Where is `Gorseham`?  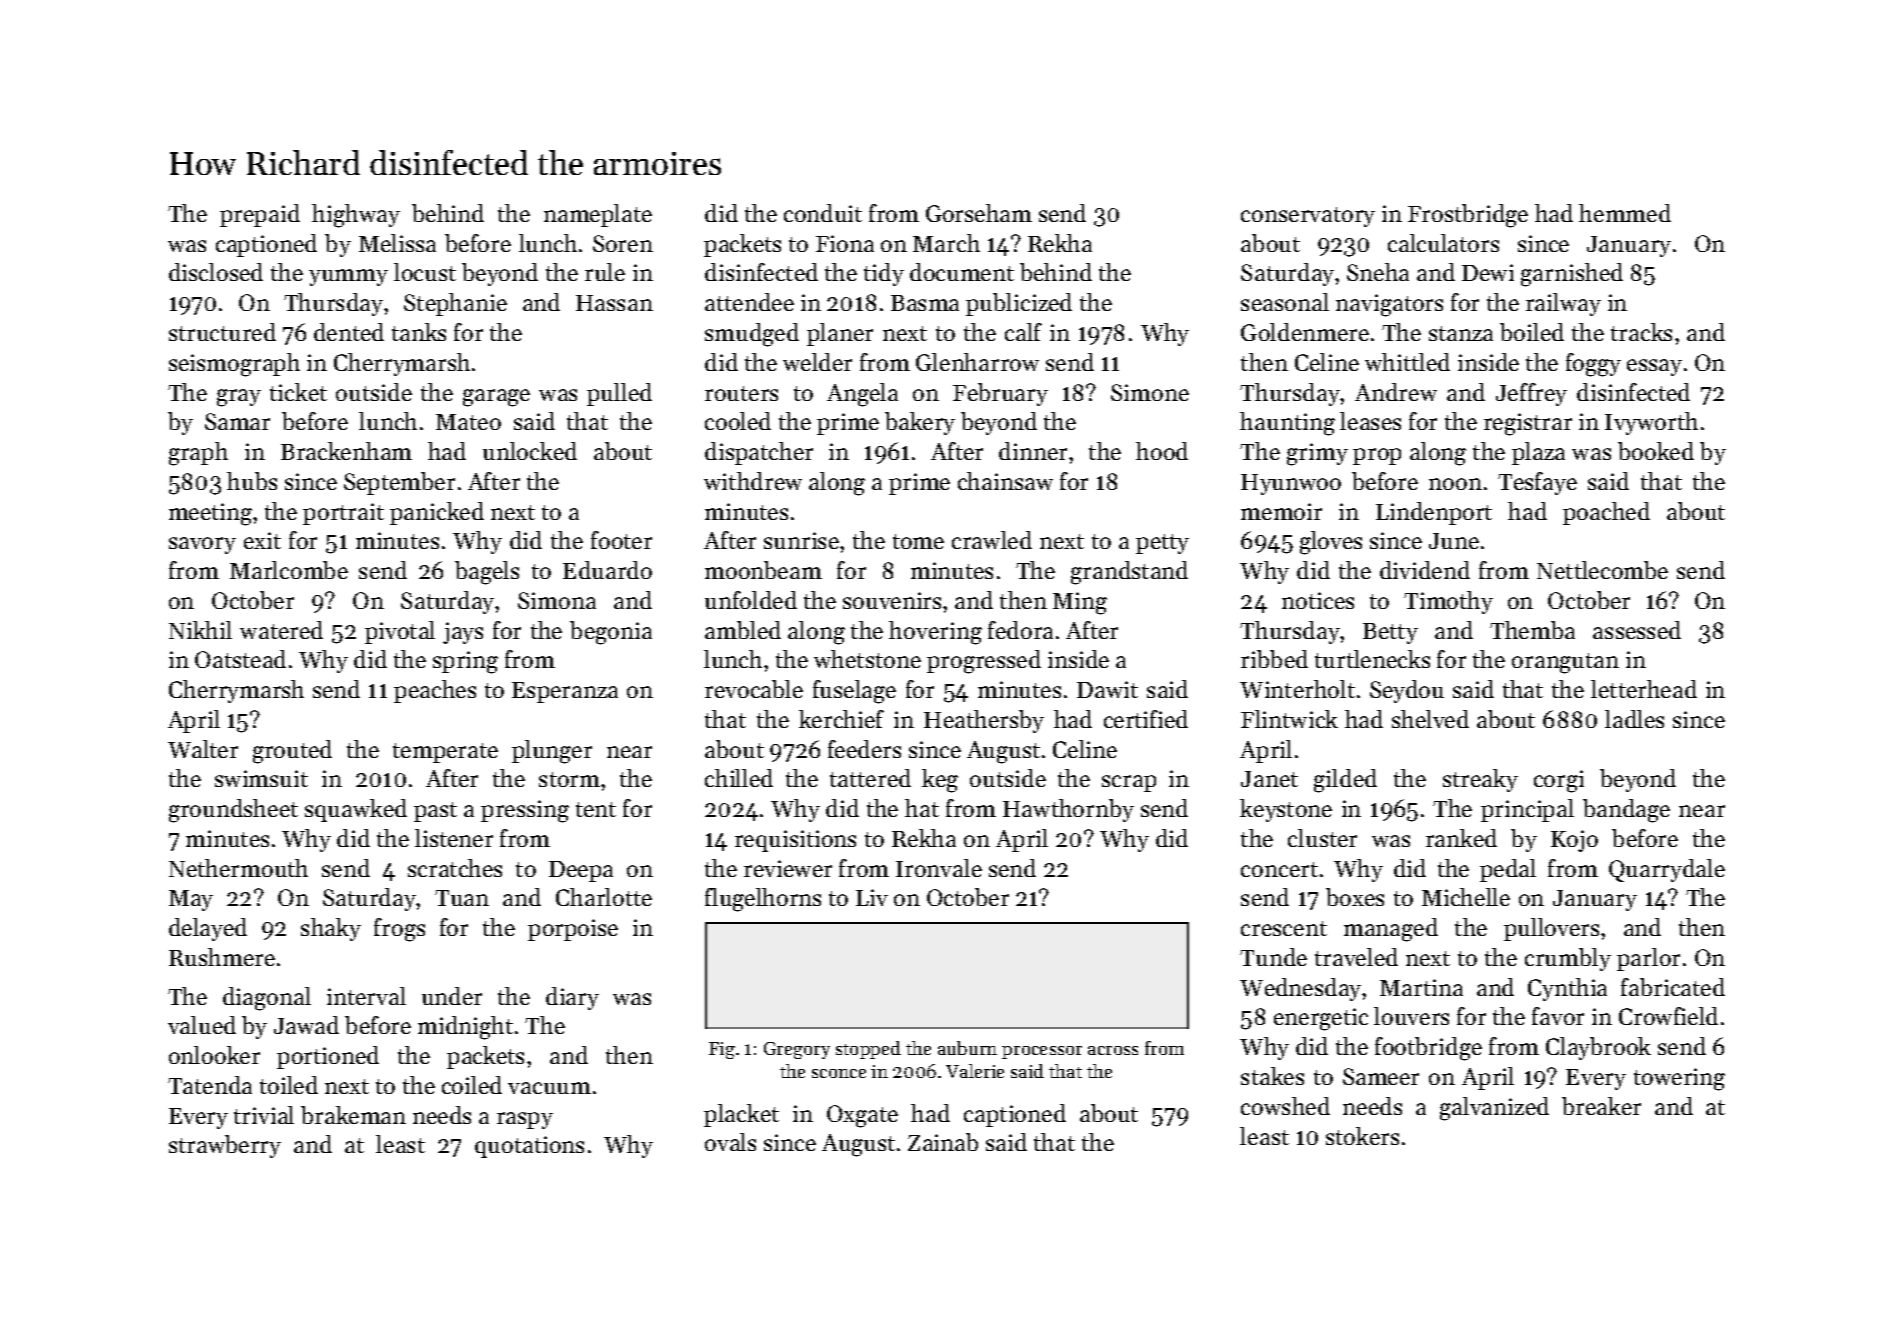
Gorseham is located at coordinates (979, 213).
